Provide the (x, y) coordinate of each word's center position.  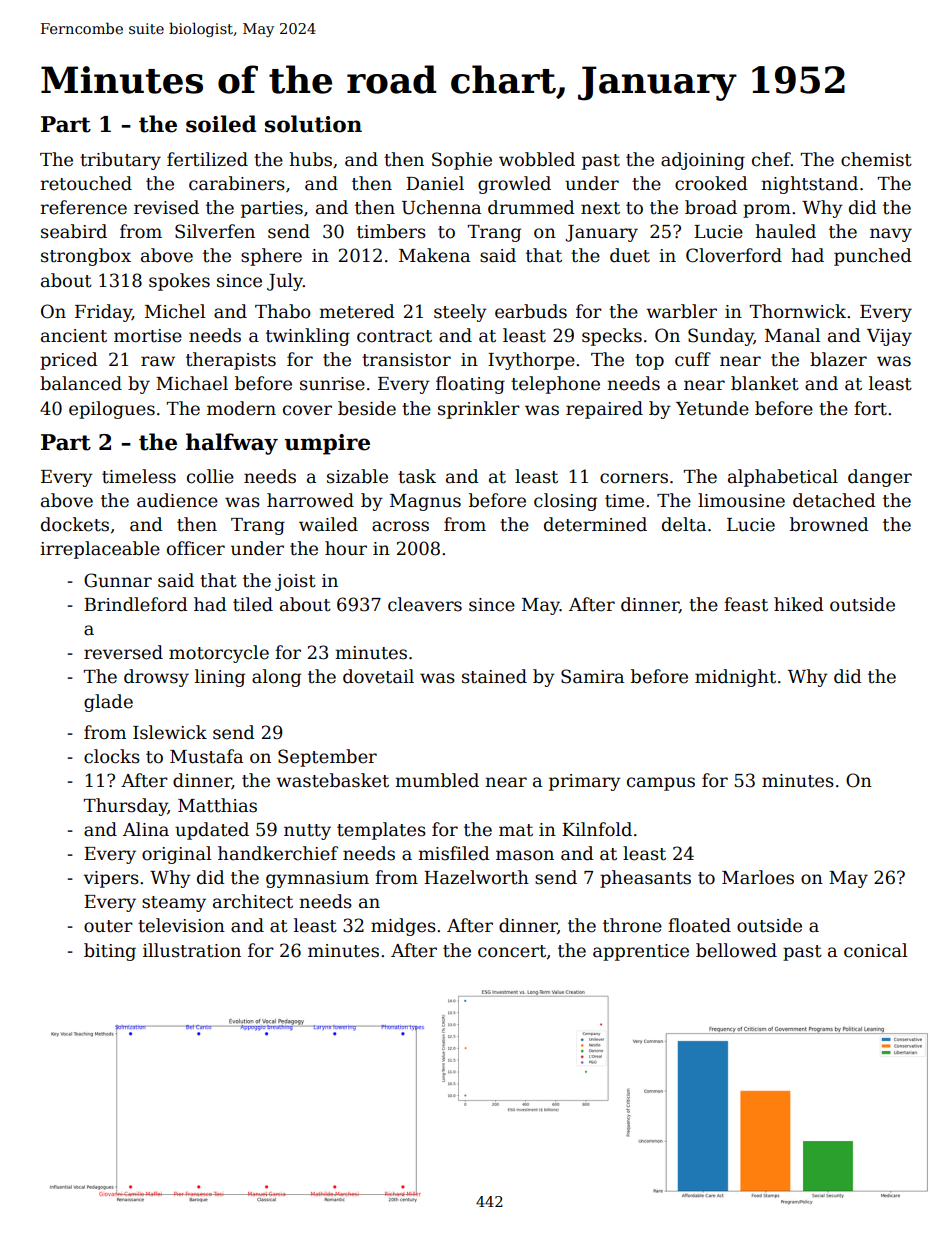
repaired (604, 410)
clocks (112, 756)
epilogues (112, 410)
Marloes (758, 877)
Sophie (462, 161)
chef (771, 159)
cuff (693, 359)
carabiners (237, 183)
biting (110, 952)
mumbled (437, 780)
